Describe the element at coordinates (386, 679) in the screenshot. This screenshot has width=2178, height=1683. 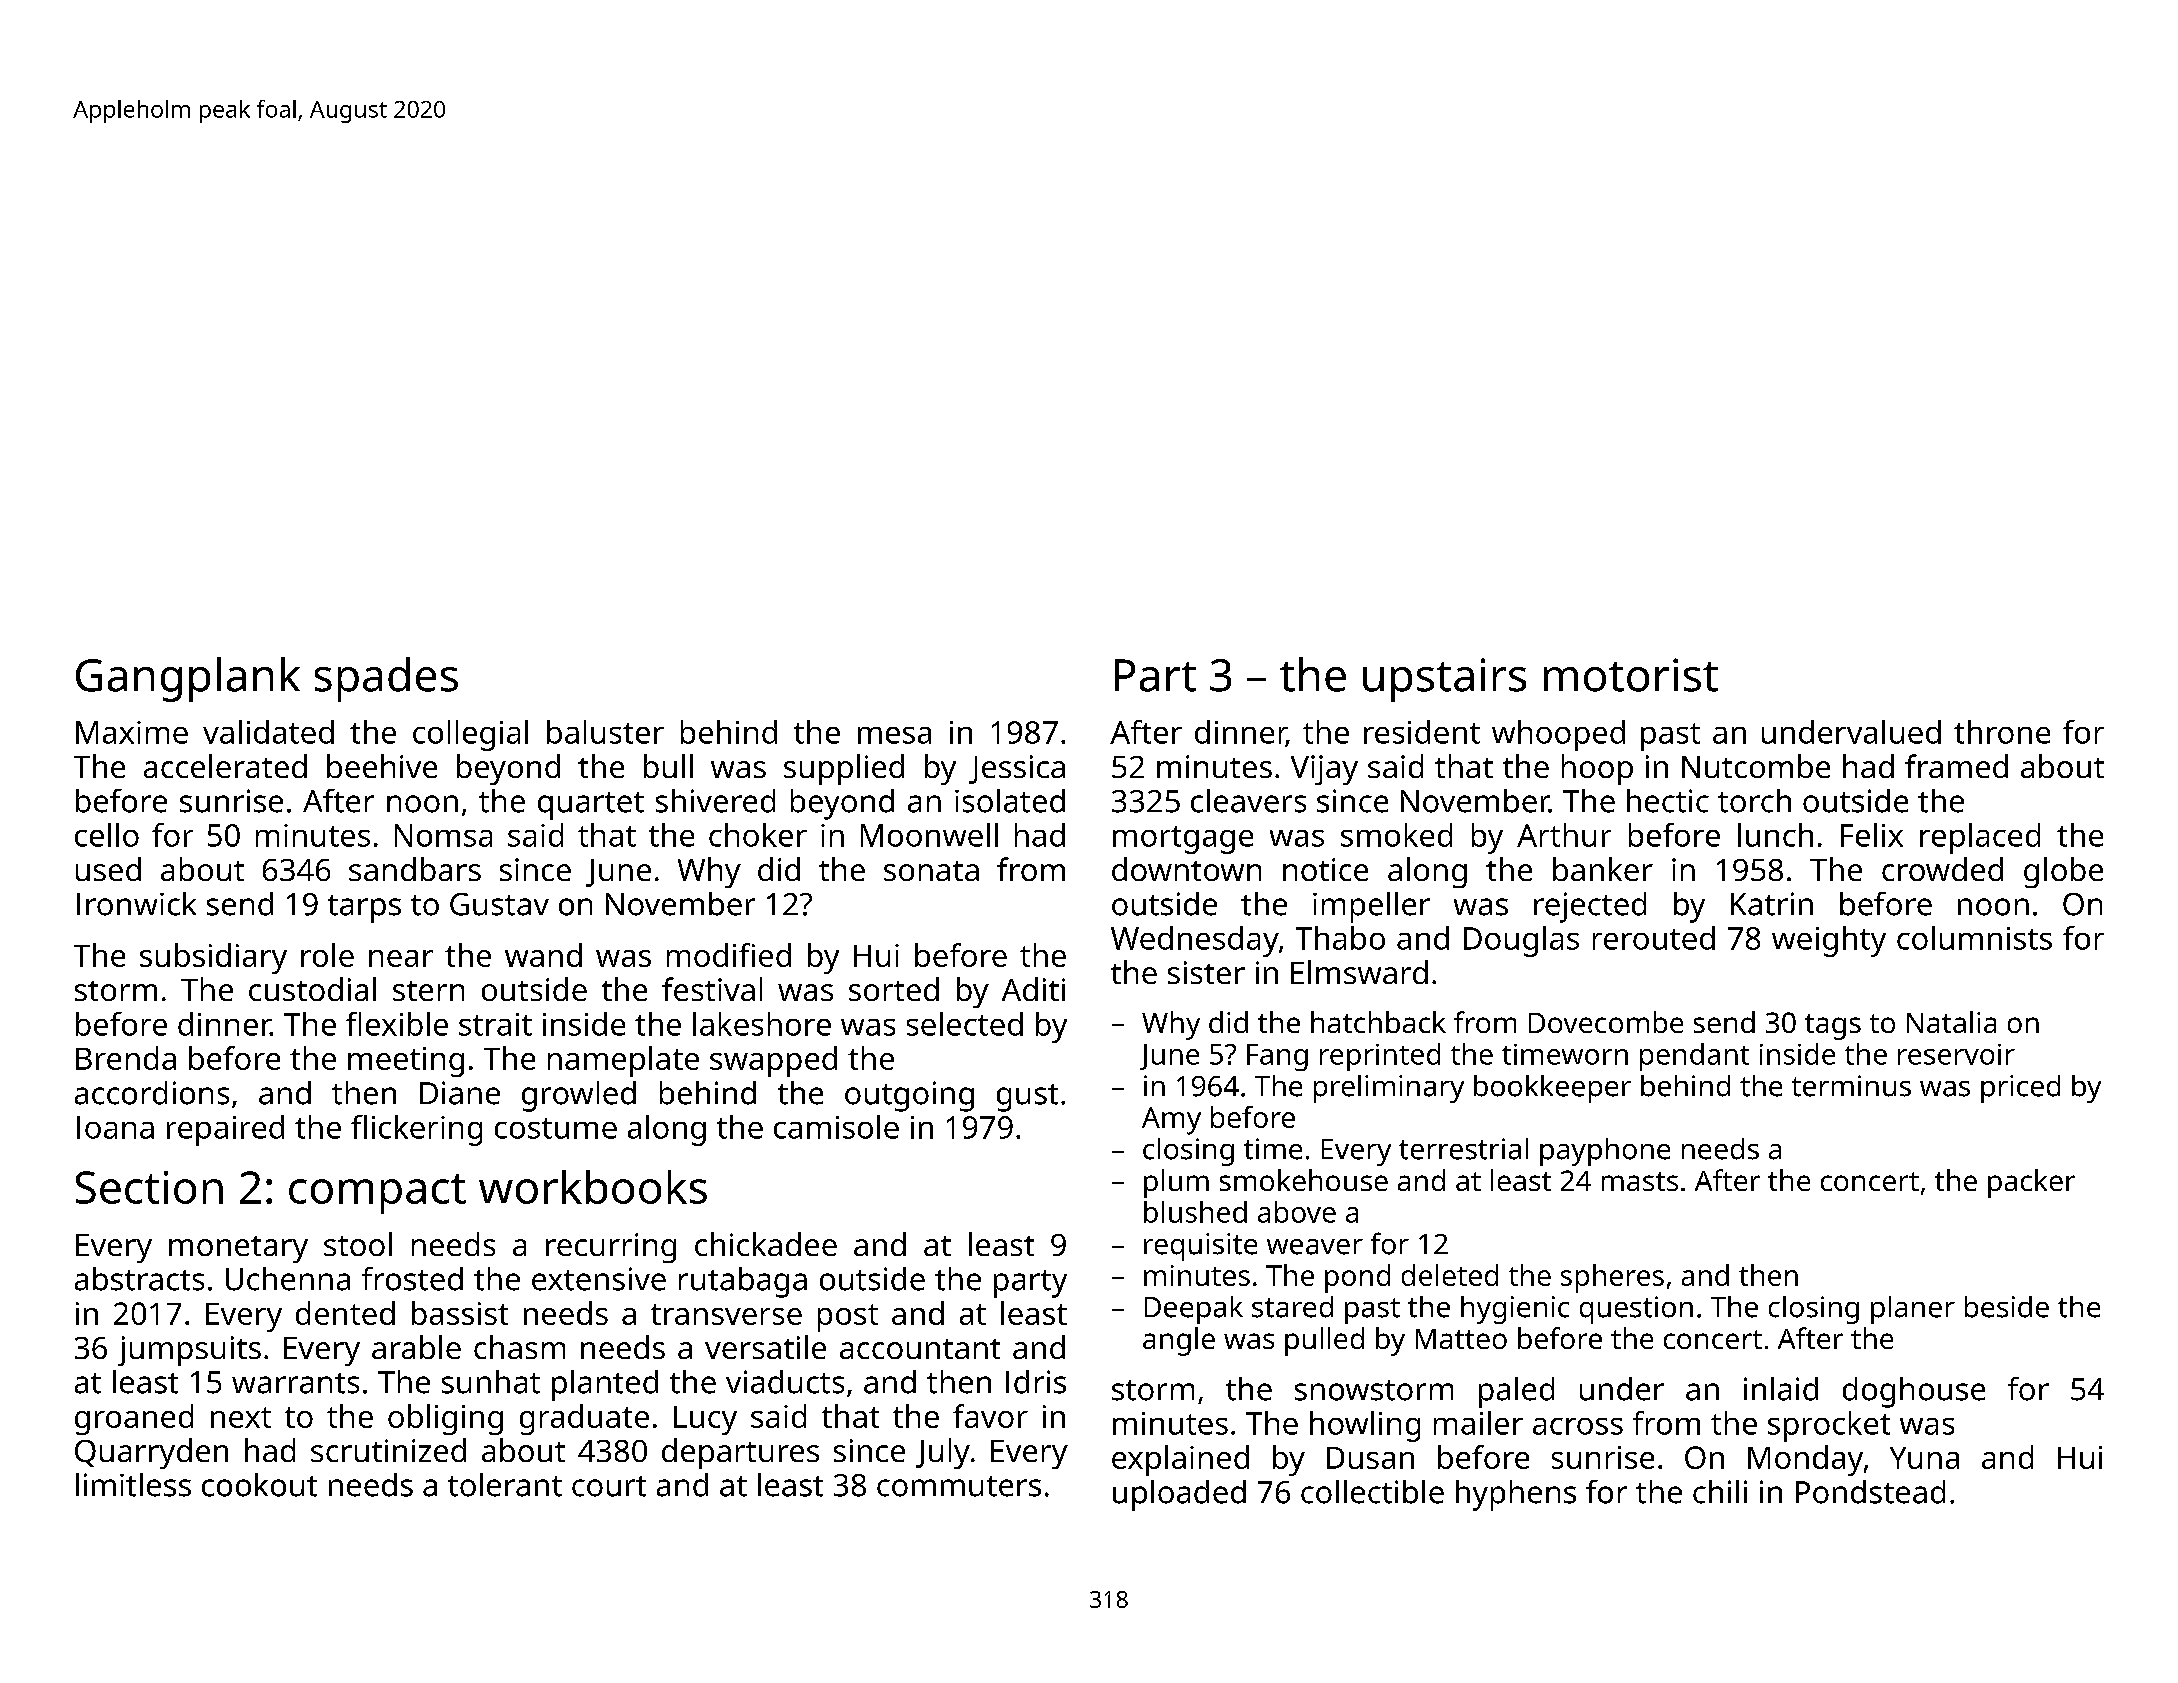
I see `spades` at that location.
